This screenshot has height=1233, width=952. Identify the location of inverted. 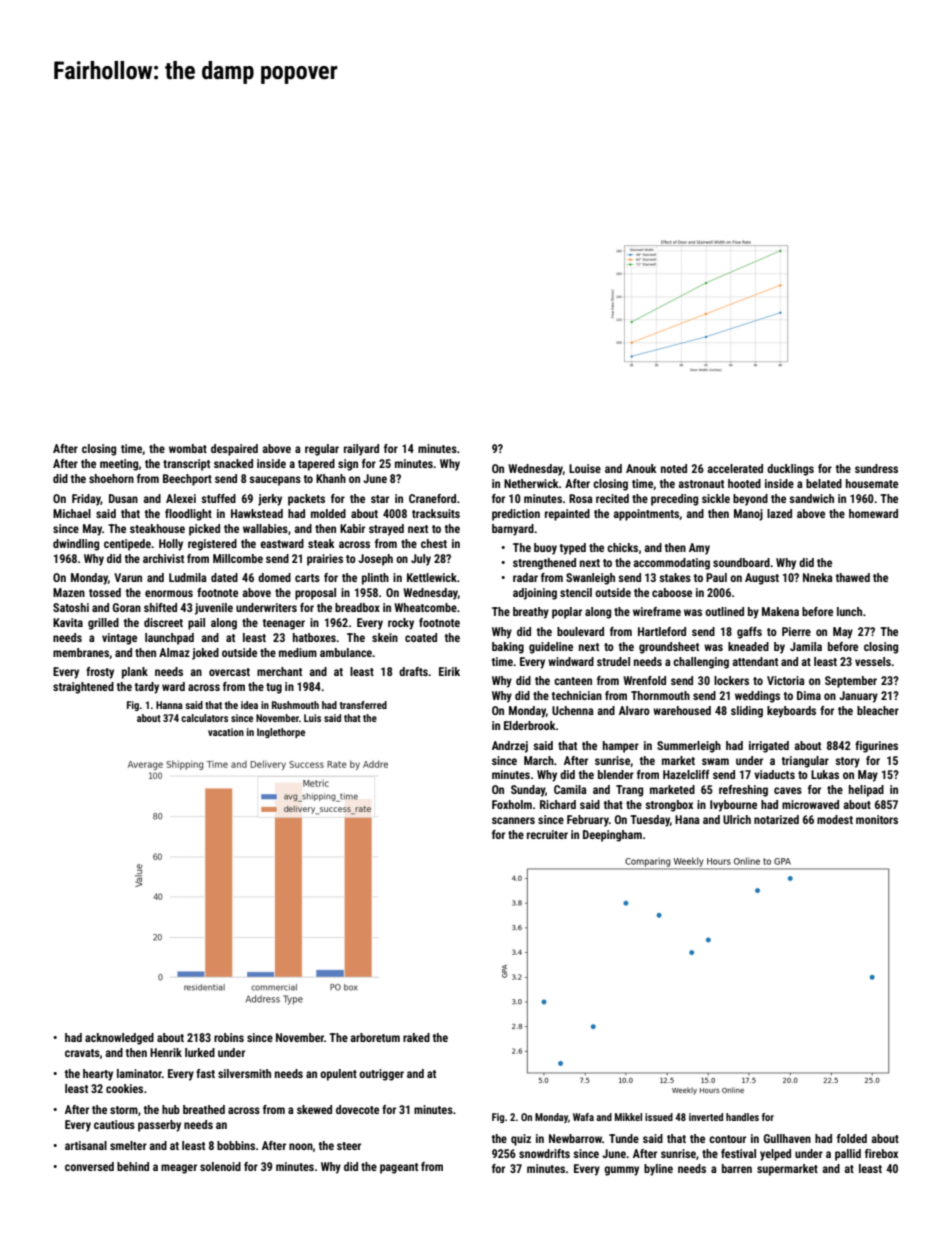
(706, 1117).
